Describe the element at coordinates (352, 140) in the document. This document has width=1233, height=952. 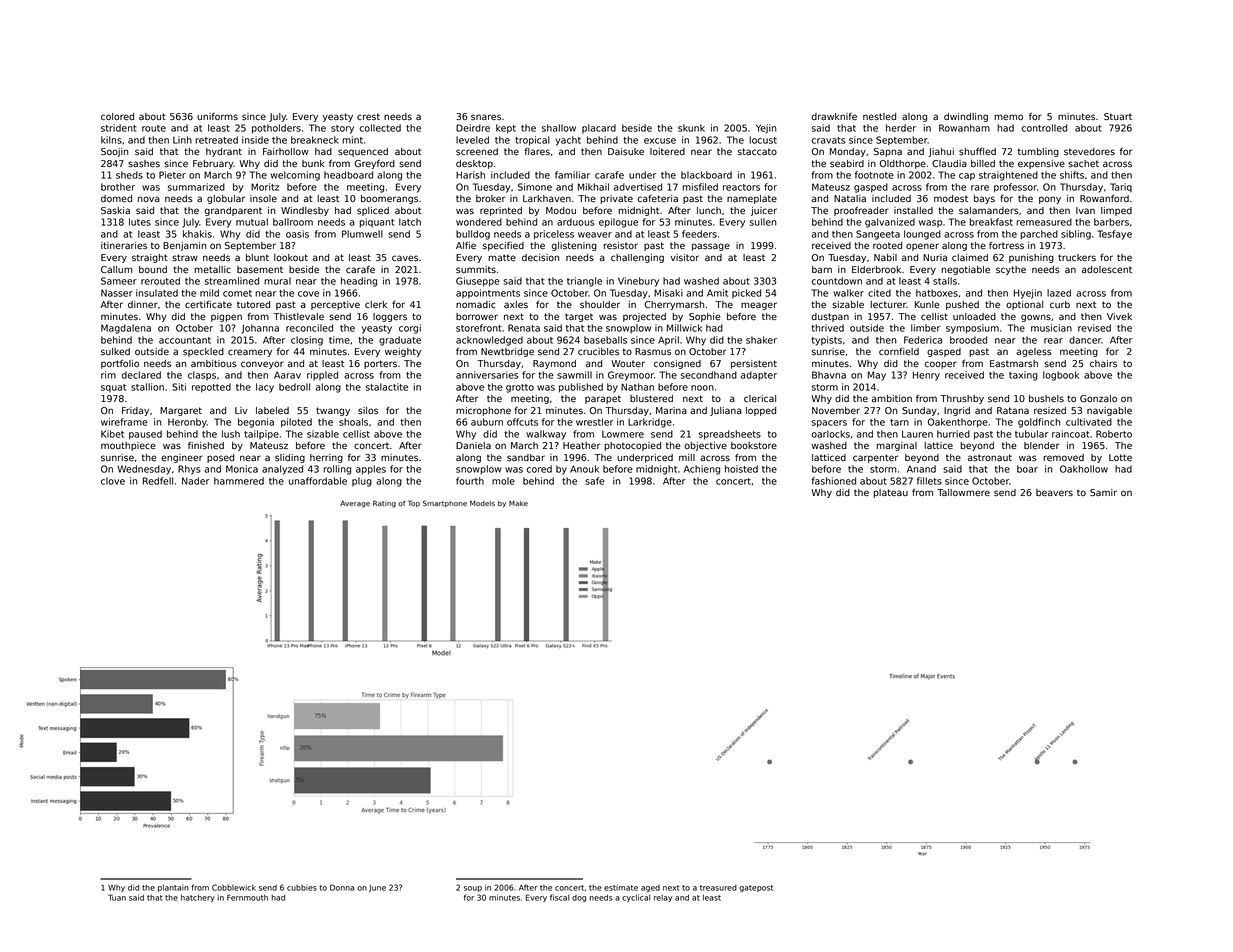
I see `mint` at that location.
